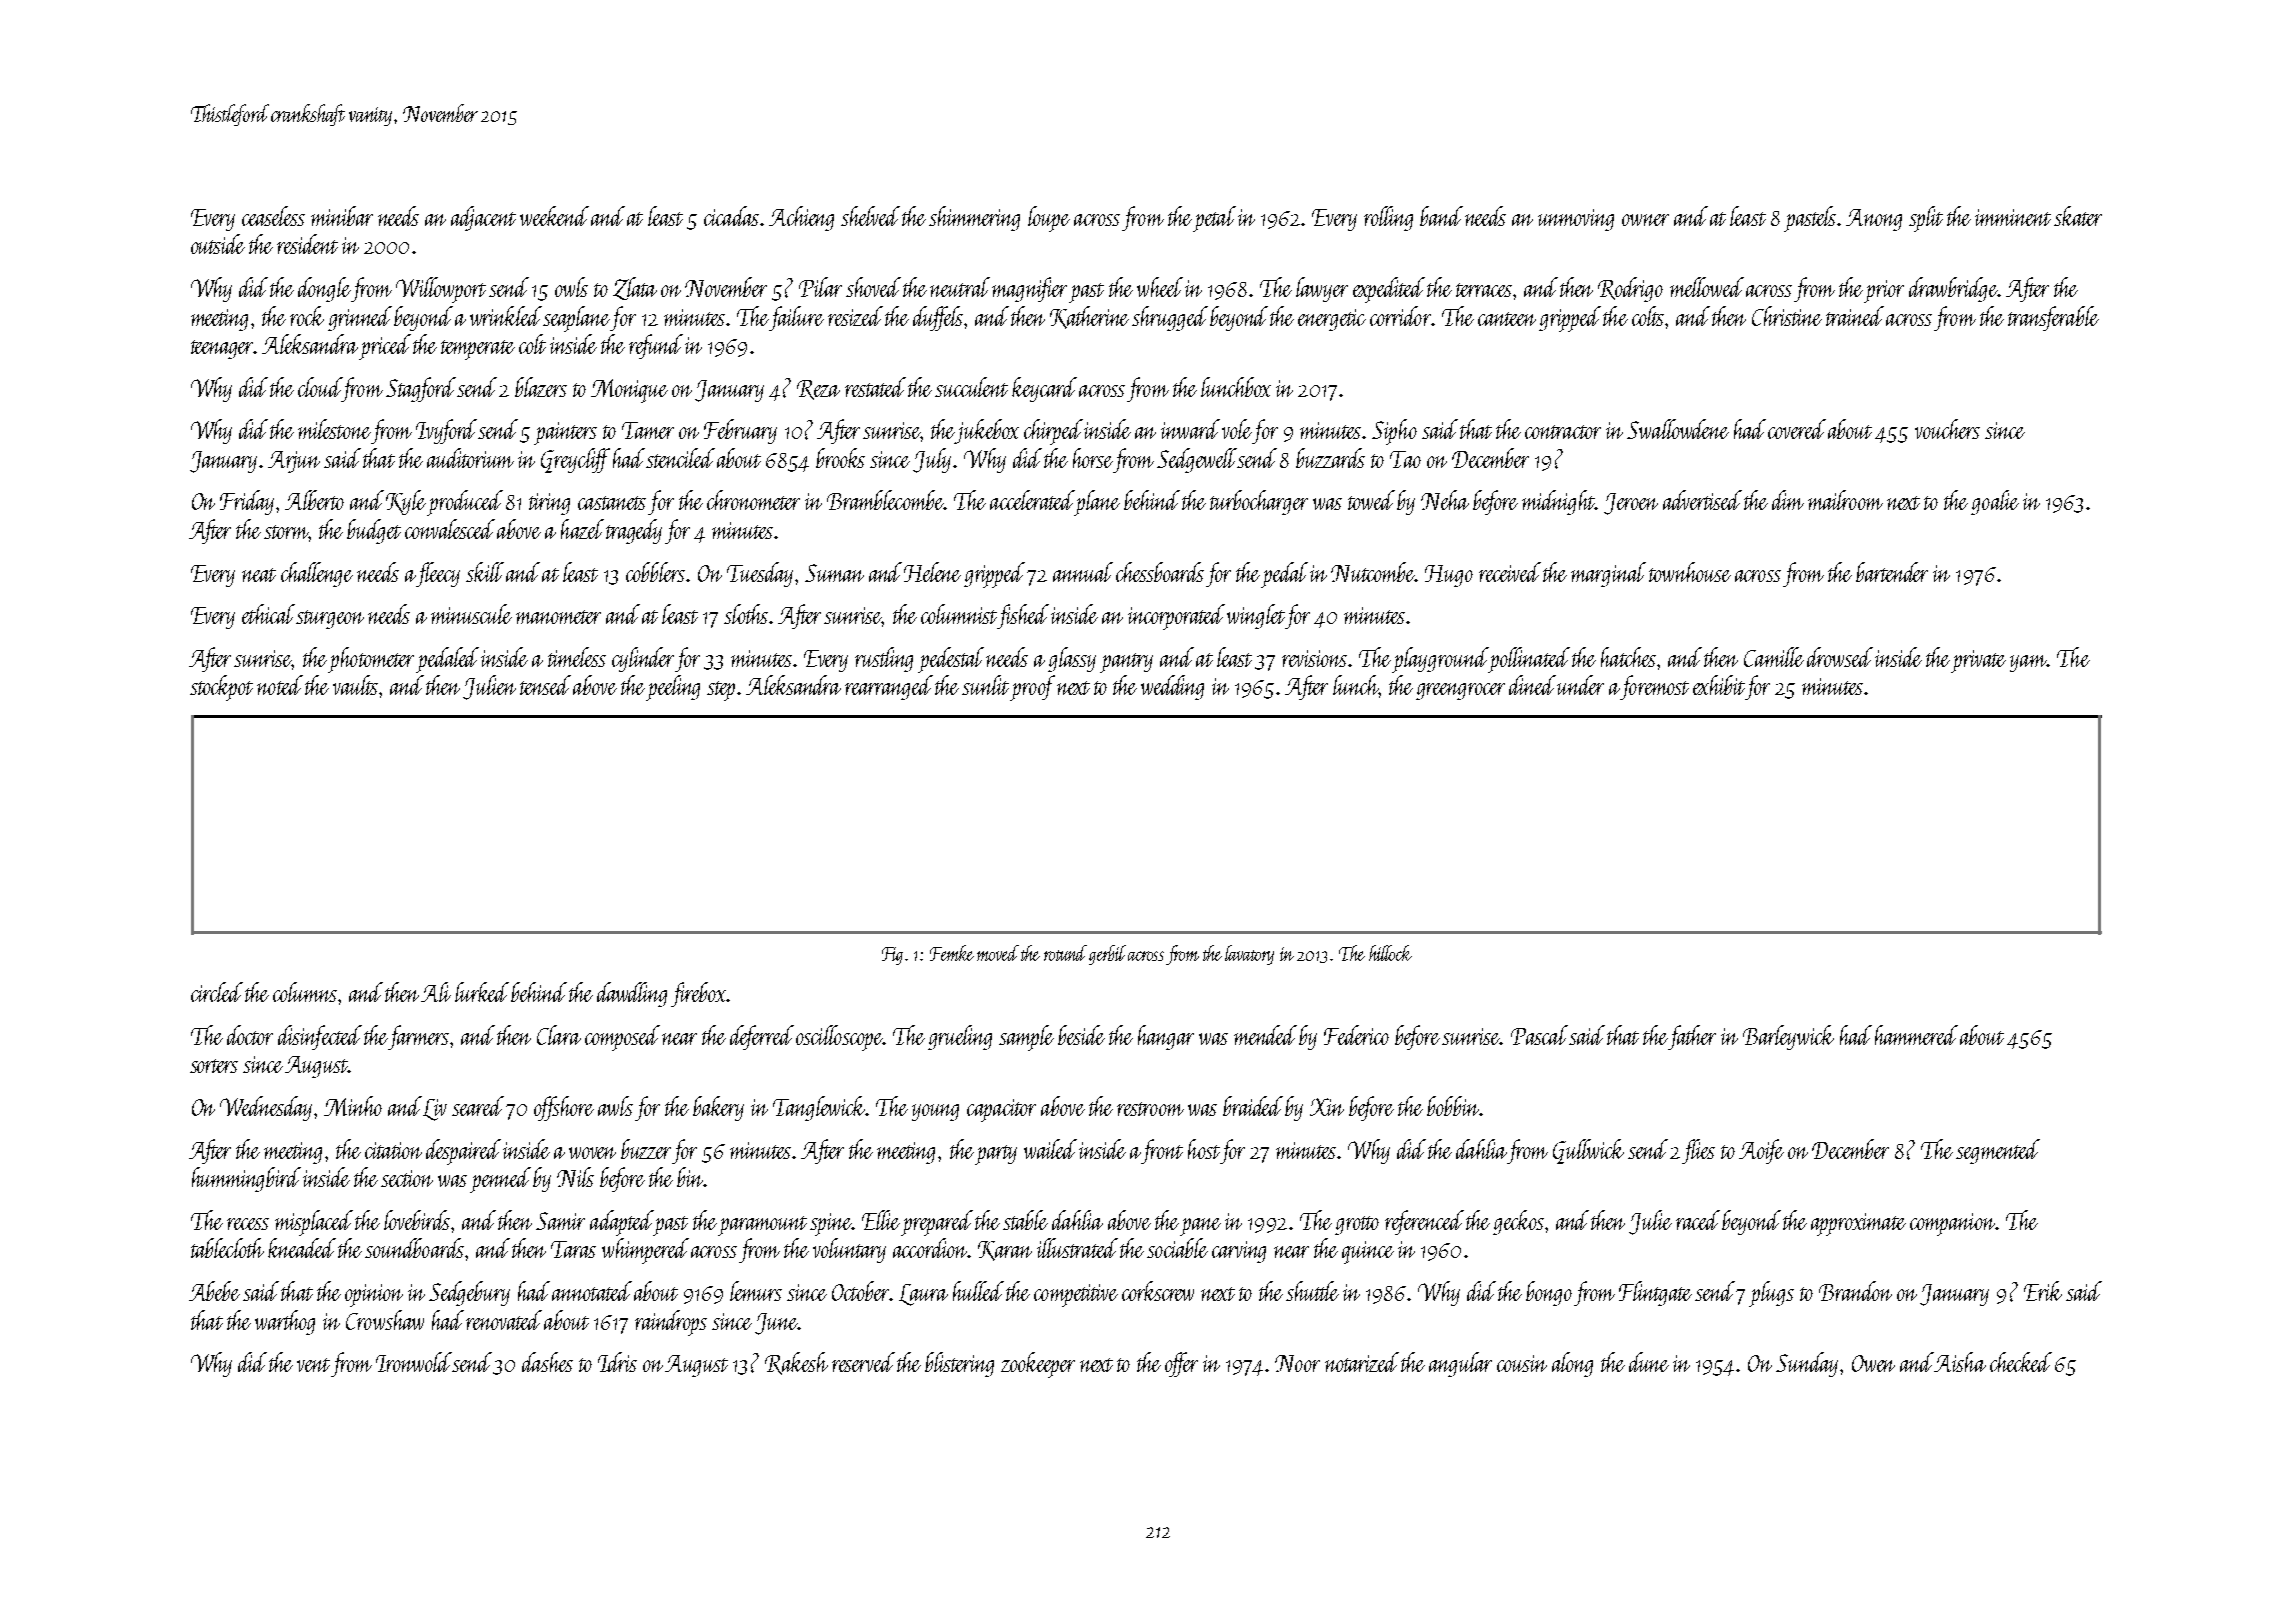 Image resolution: width=2292 pixels, height=1620 pixels. I want to click on transferable, so click(2053, 318).
